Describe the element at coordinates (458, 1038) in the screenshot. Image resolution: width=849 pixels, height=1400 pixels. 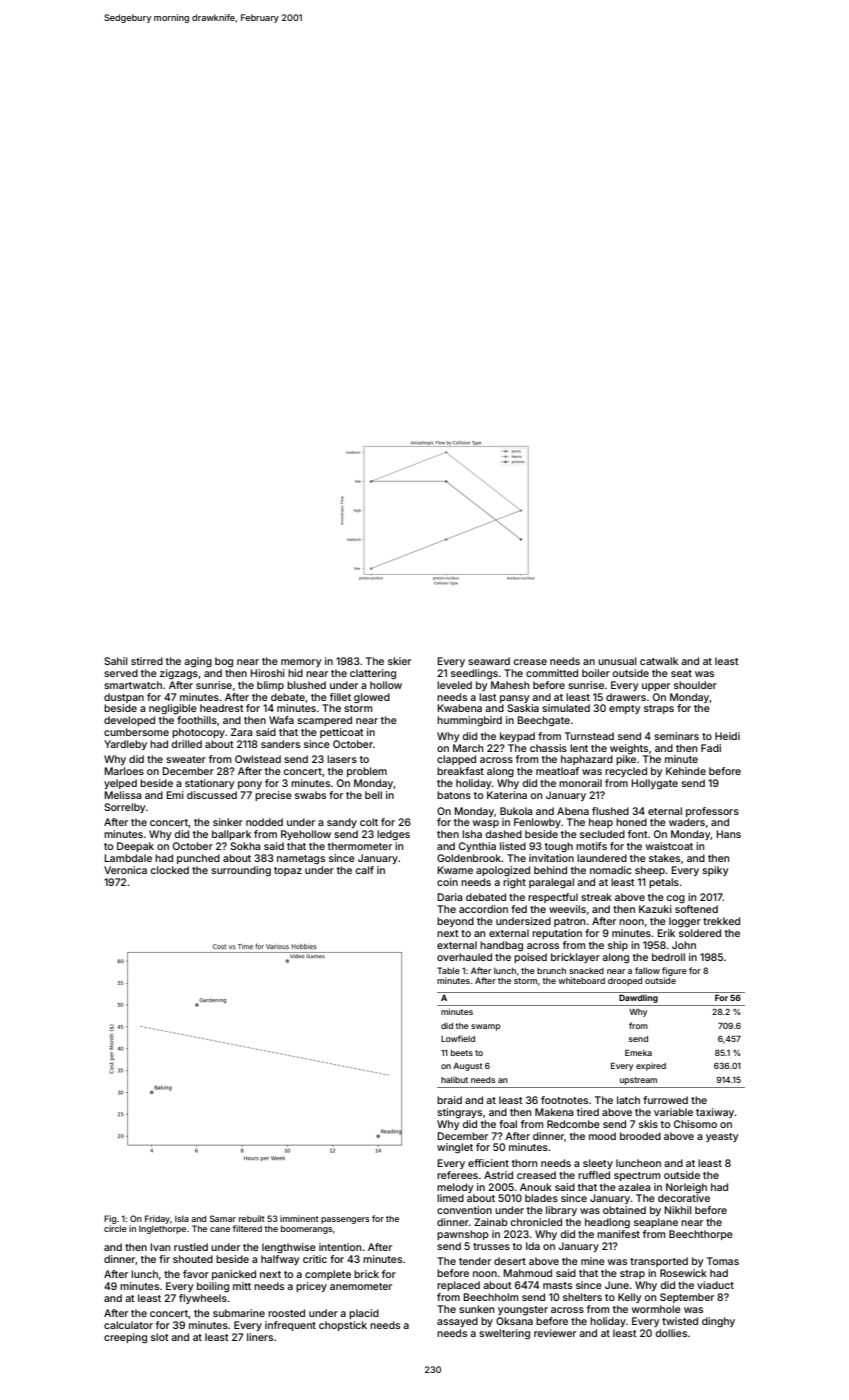
I see `Lowfield` at that location.
